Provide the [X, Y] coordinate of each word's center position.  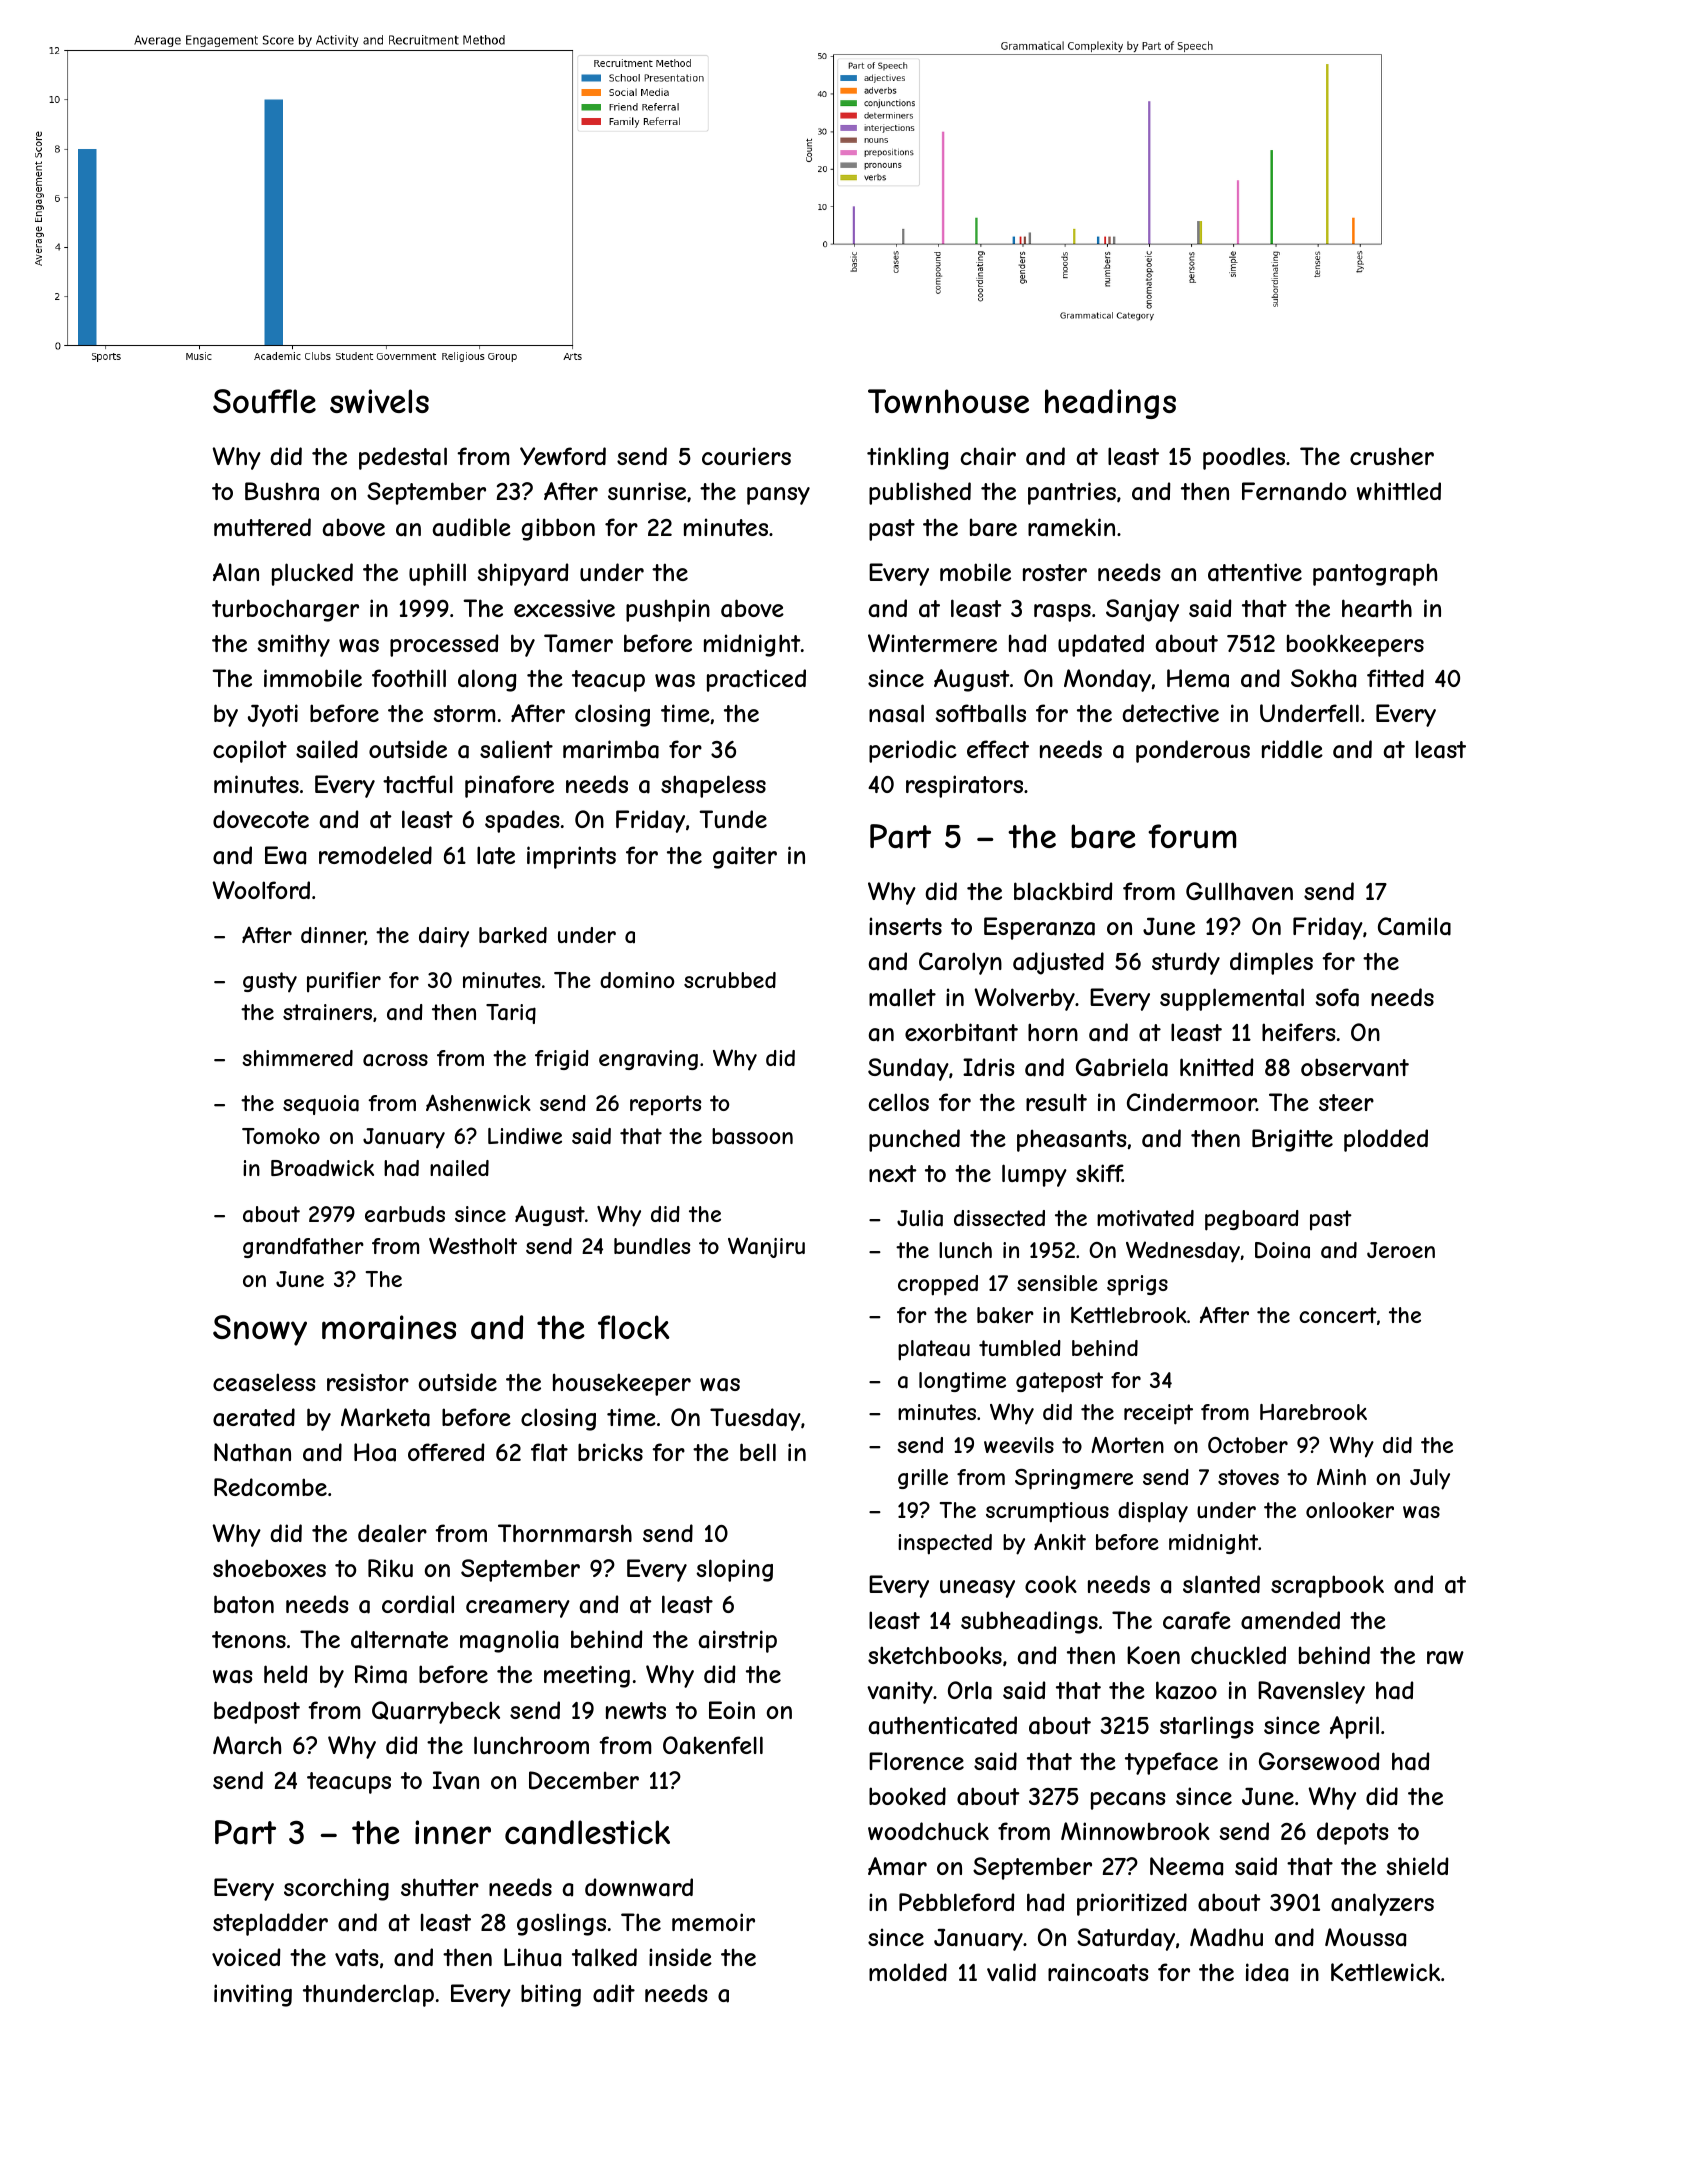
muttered [262, 527]
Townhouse [948, 401]
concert [1338, 1315]
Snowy [260, 1330]
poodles [1244, 458]
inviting [253, 1995]
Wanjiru [766, 1247]
